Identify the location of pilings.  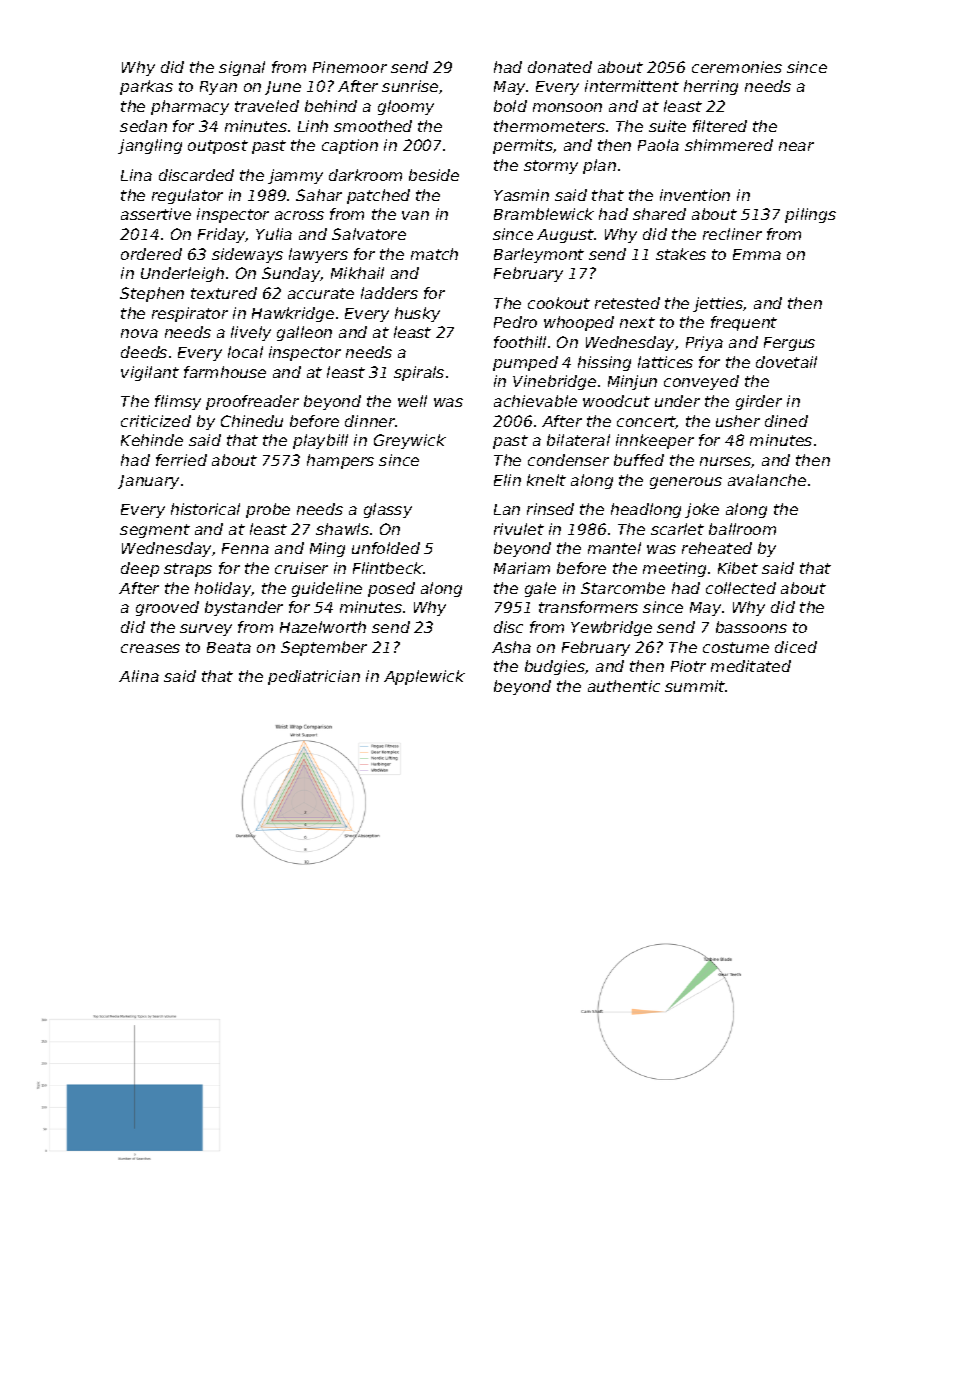
(810, 215).
